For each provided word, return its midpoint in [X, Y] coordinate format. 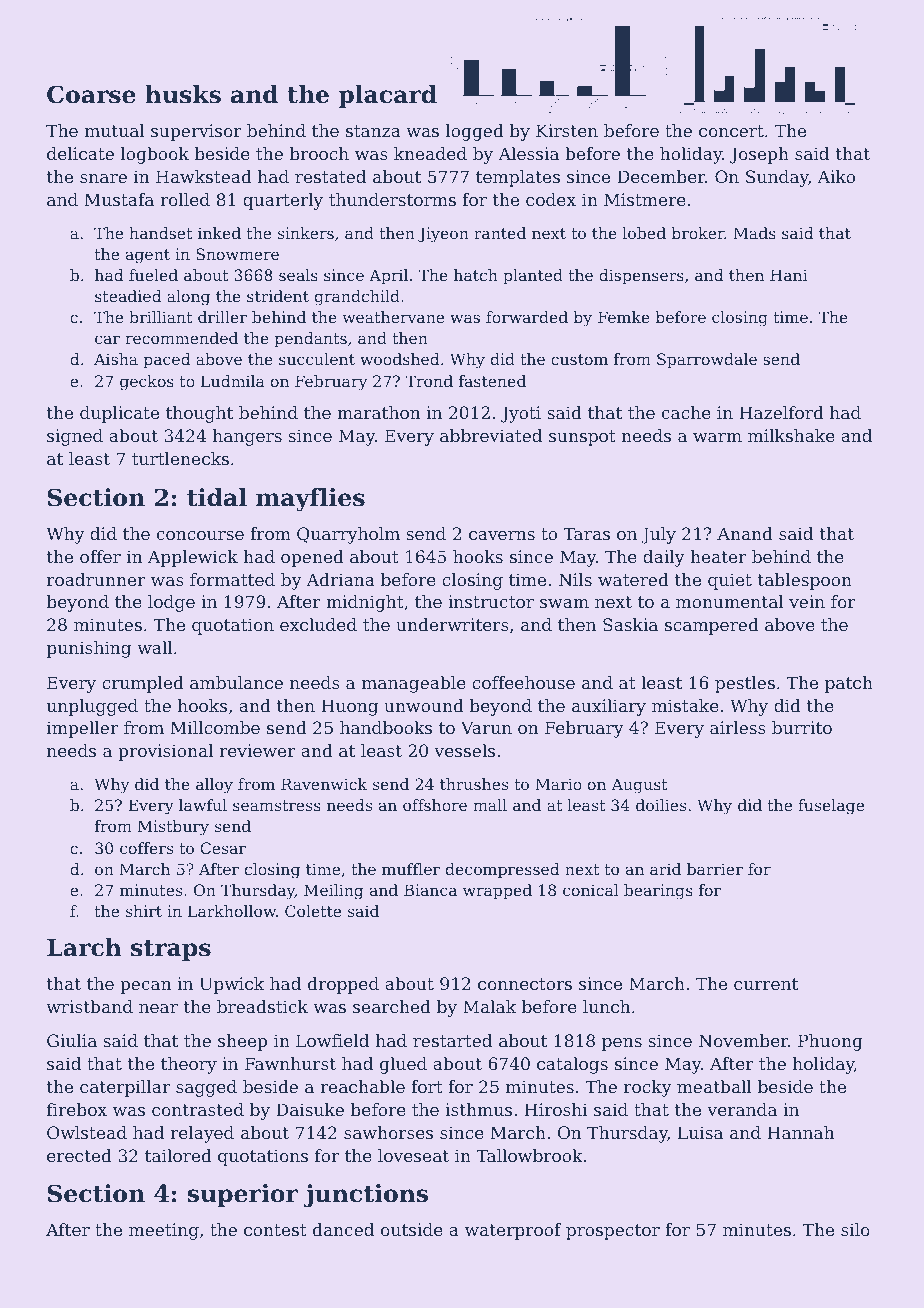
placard [388, 96]
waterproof [513, 1231]
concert [731, 131]
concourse [200, 535]
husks [183, 94]
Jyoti [521, 414]
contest [275, 1230]
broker [698, 233]
